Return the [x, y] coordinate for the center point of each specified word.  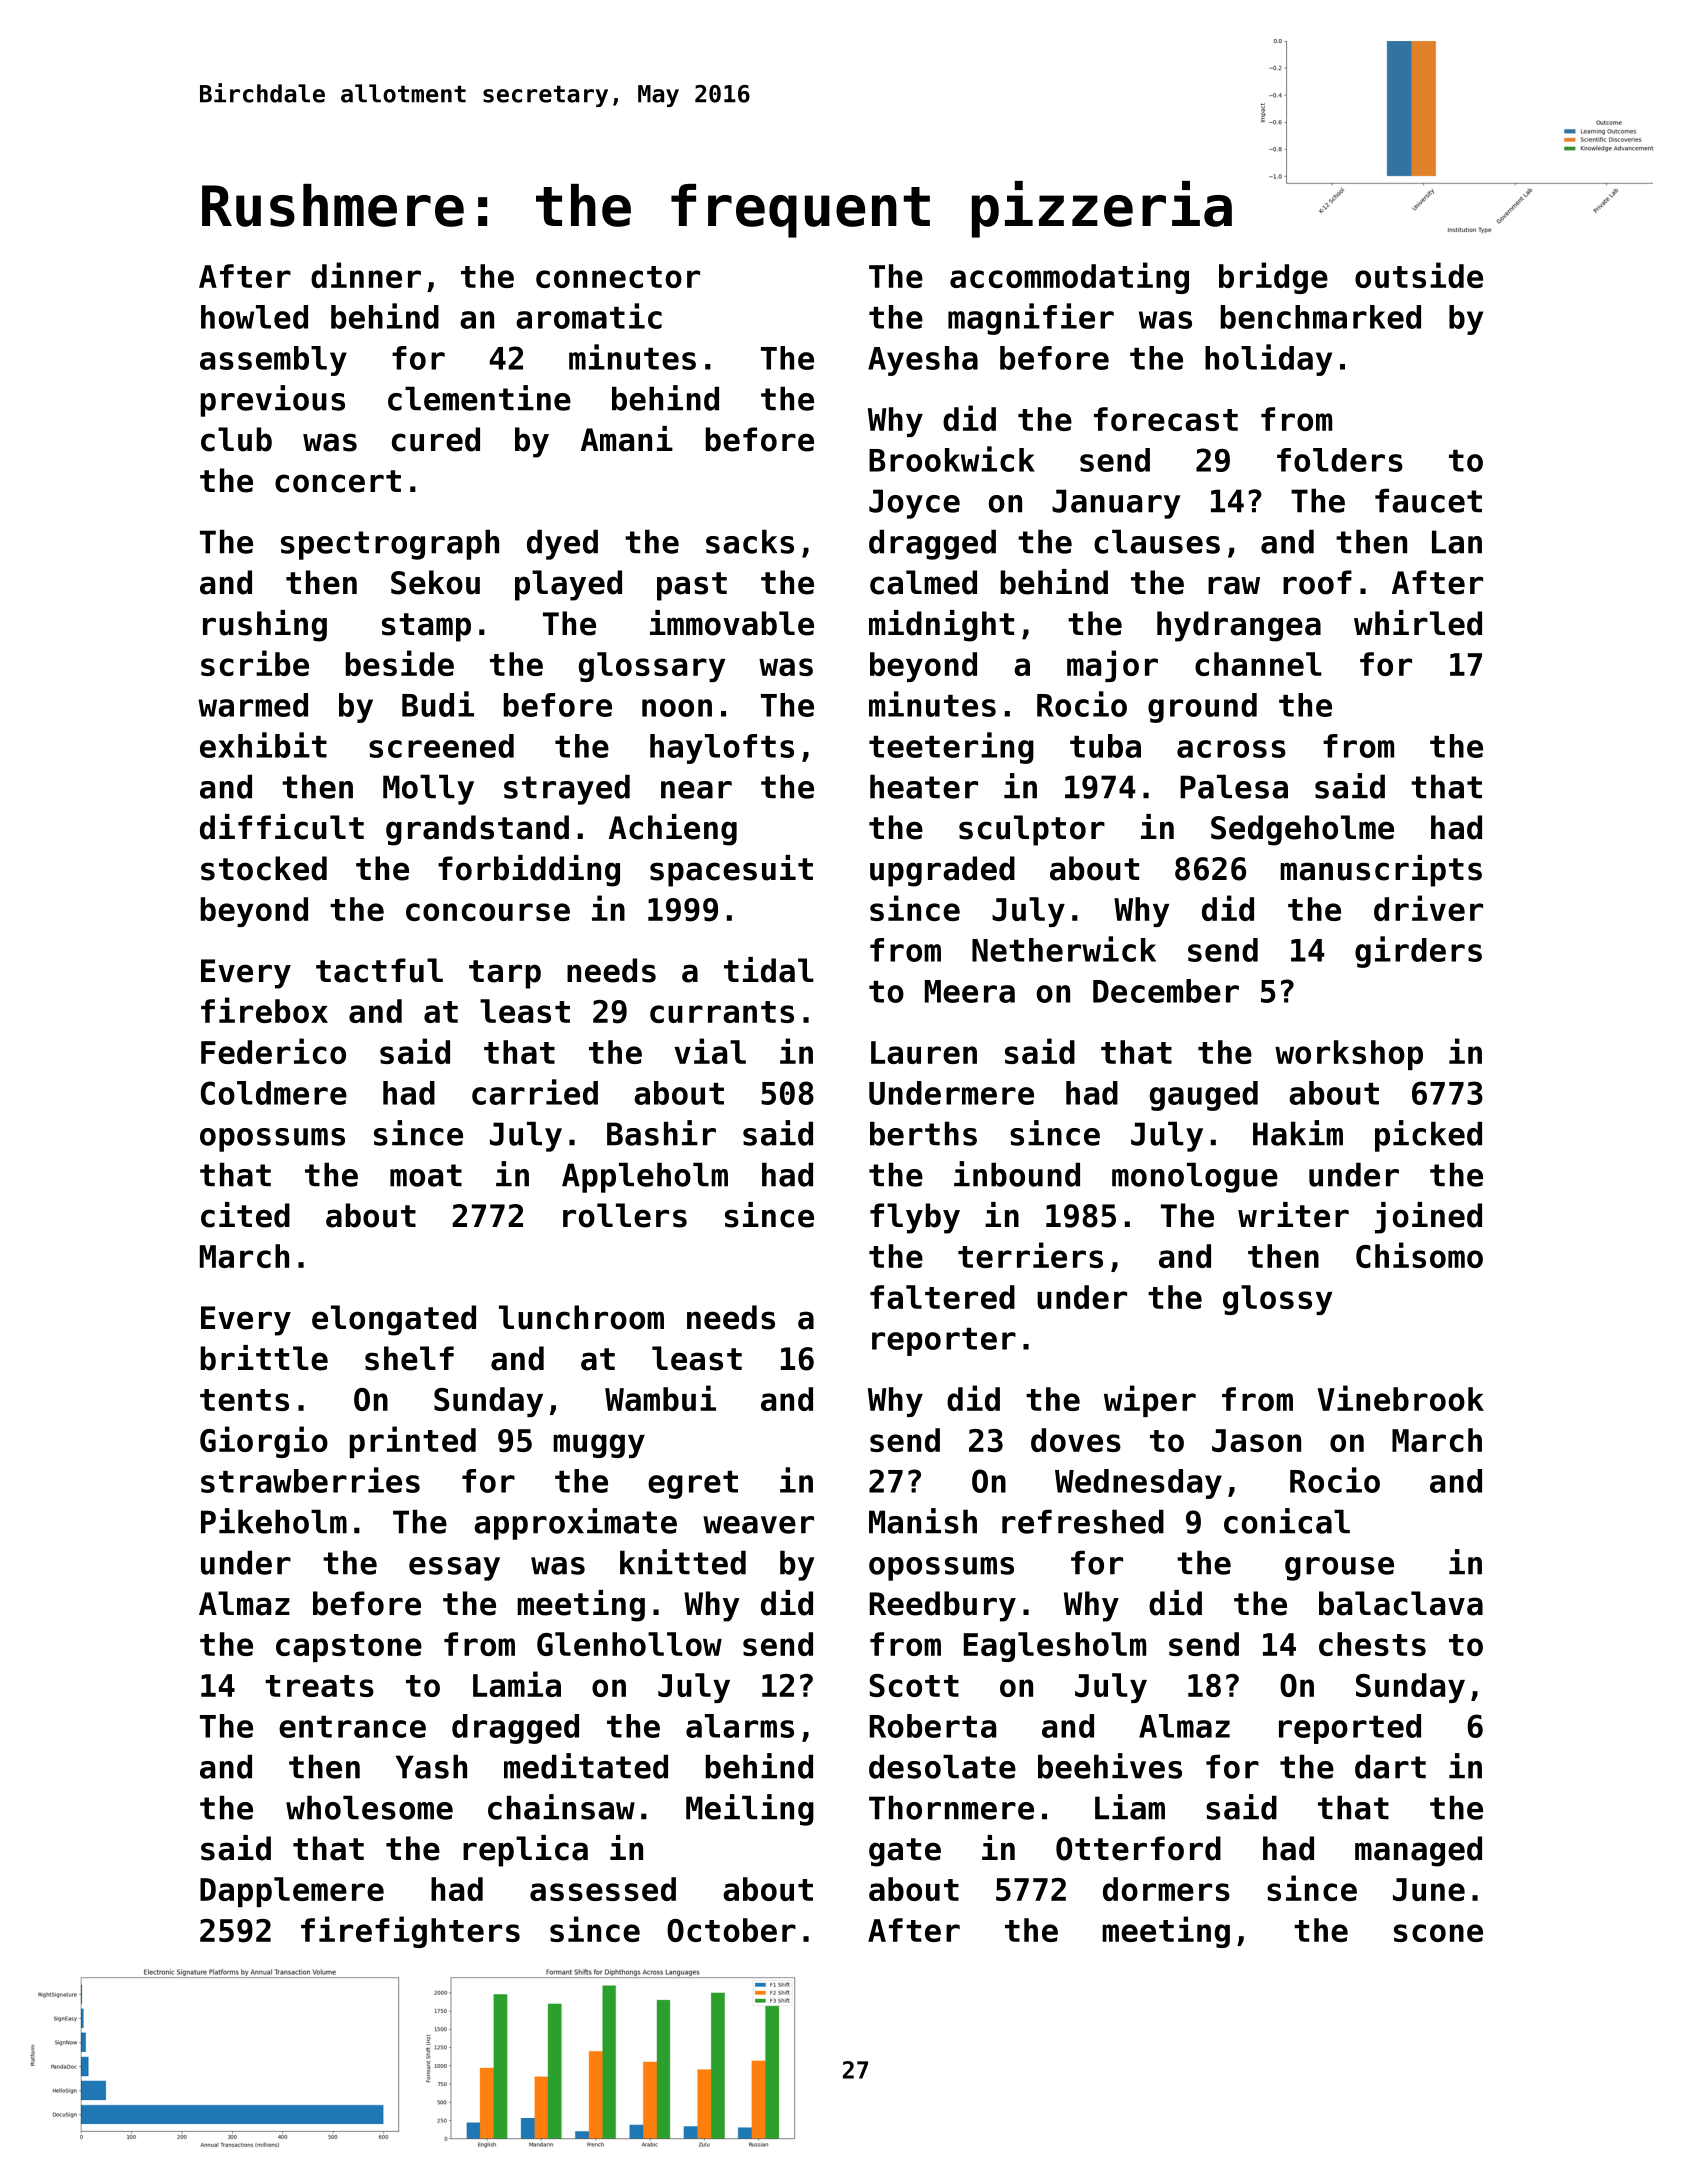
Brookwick [952, 459]
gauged [1204, 1096]
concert [338, 481]
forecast [1166, 419]
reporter [944, 1342]
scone [1438, 1933]
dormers [1166, 1889]
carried [535, 1092]
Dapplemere [292, 1892]
